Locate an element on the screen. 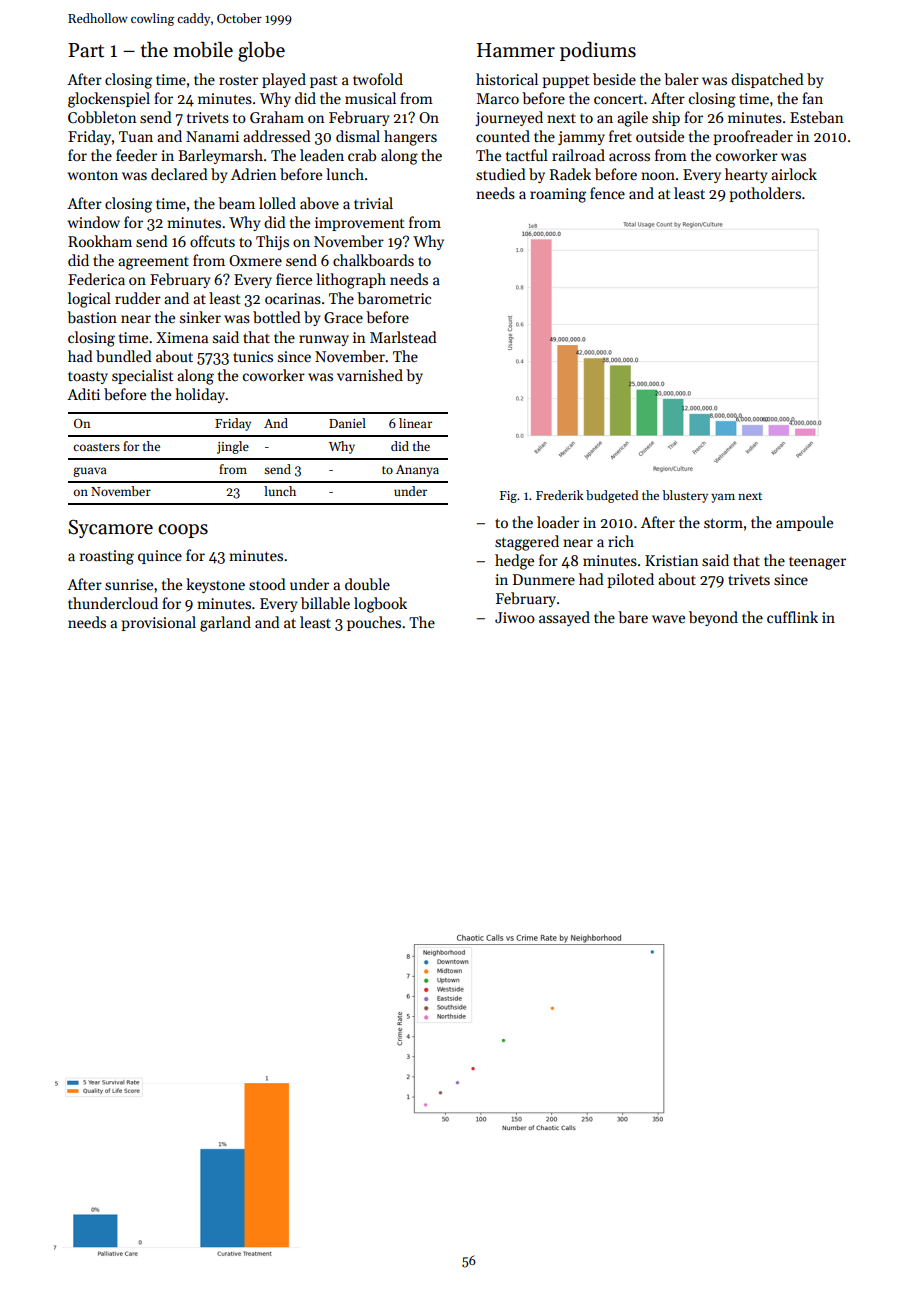 This screenshot has width=924, height=1308. blustery is located at coordinates (685, 496).
